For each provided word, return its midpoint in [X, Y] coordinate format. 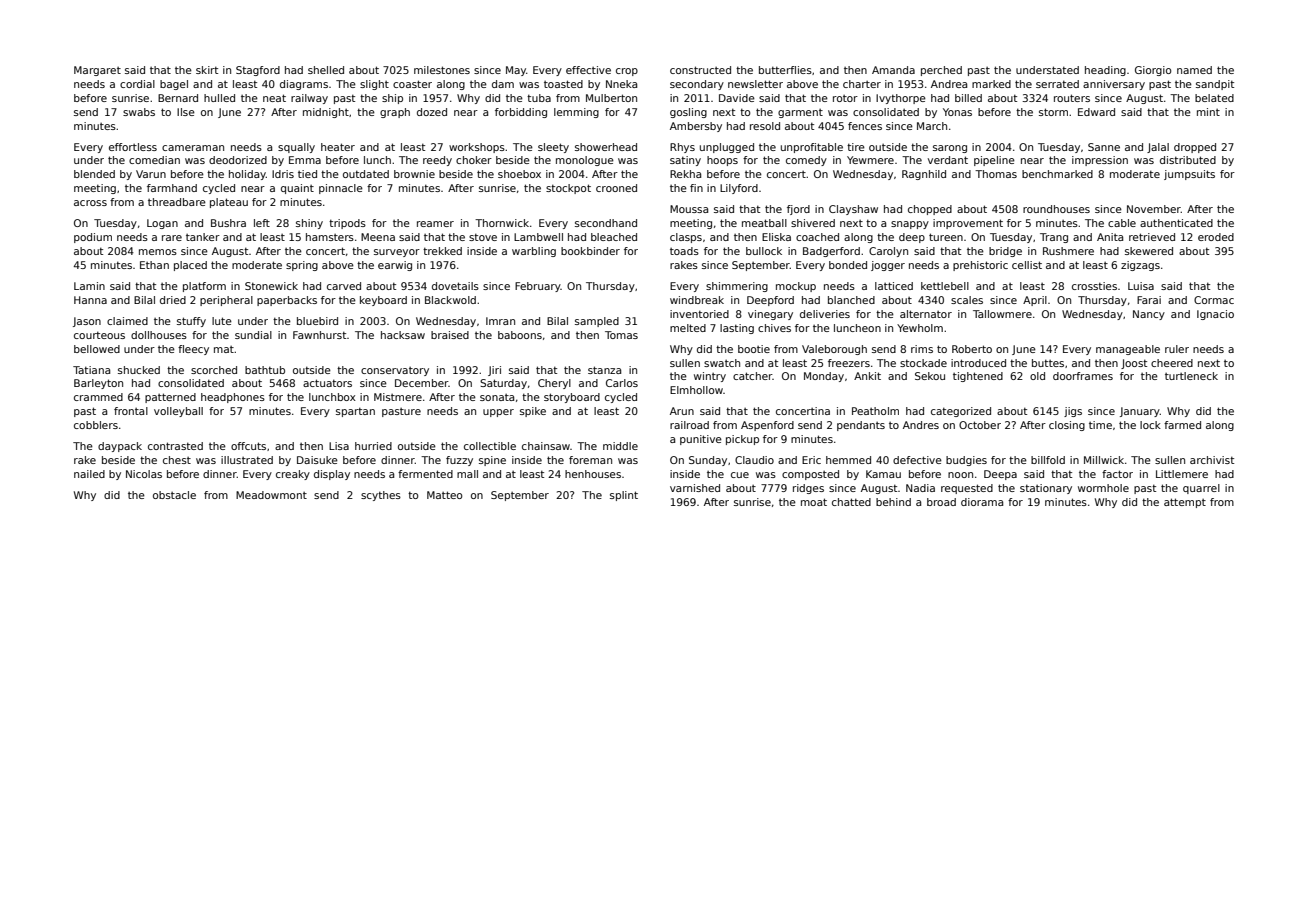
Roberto [972, 349]
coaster [412, 84]
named [1194, 70]
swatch [722, 363]
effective [588, 70]
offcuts [248, 446]
